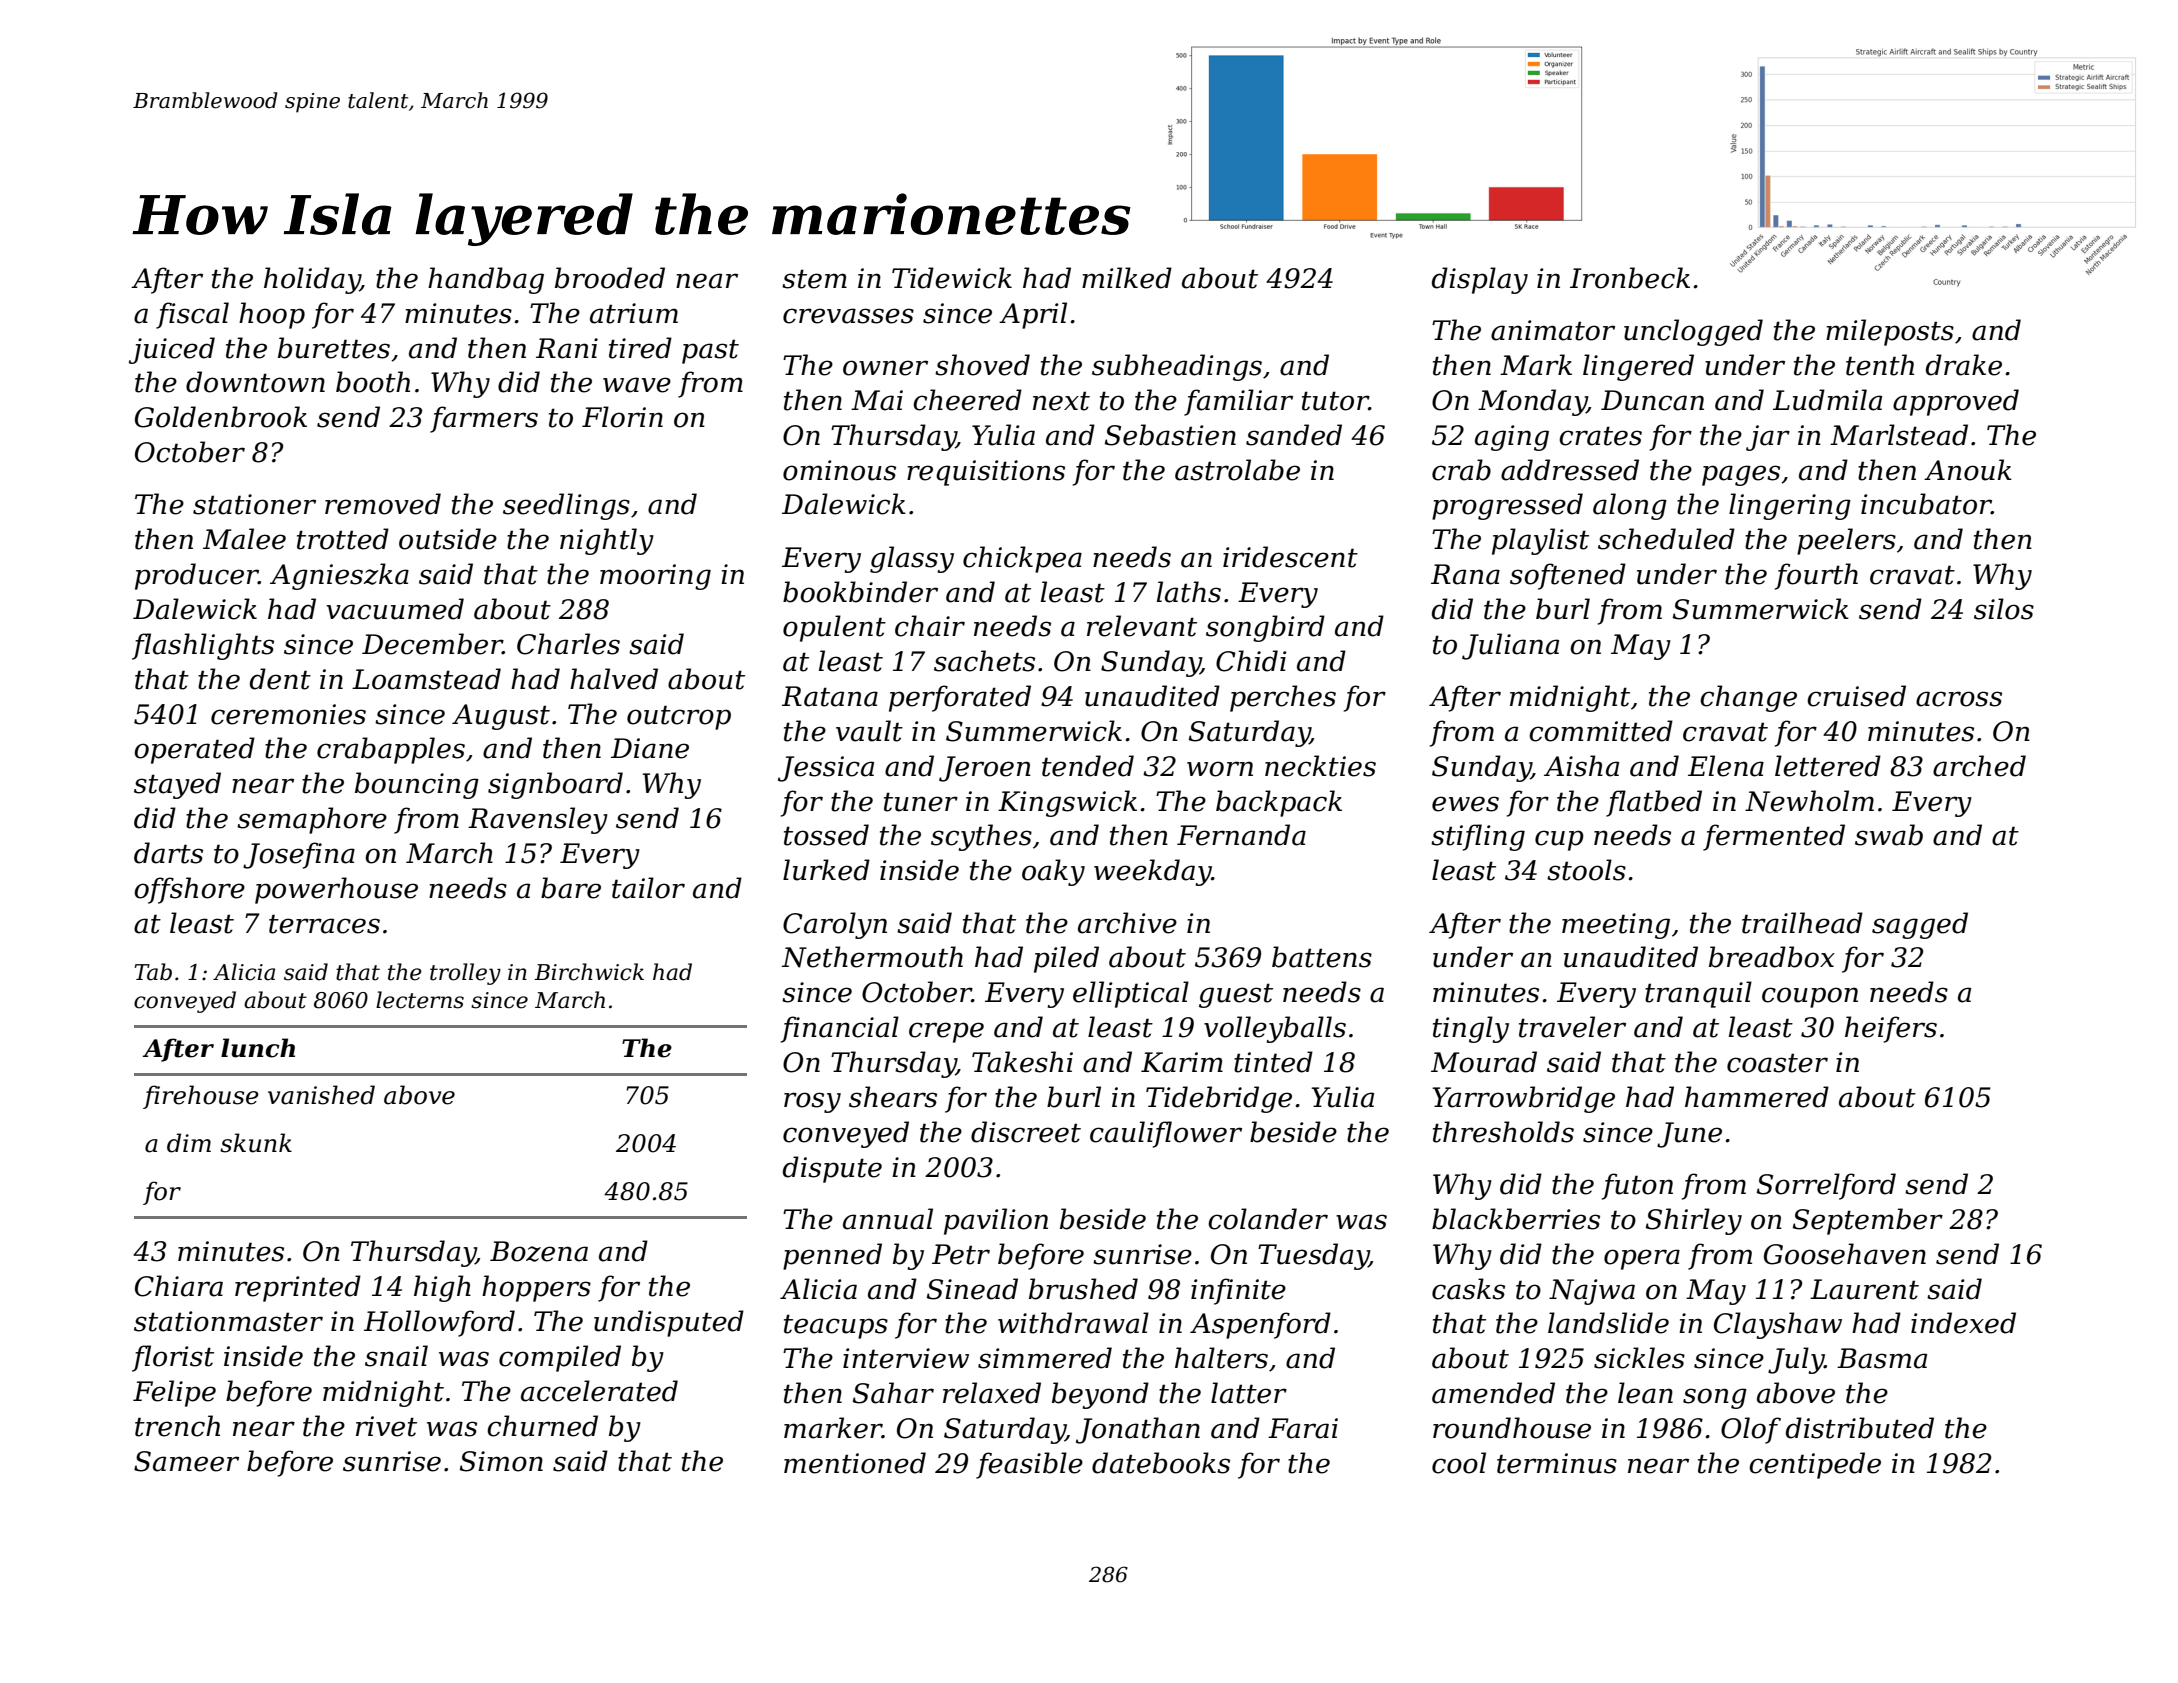 Image resolution: width=2178 pixels, height=1683 pixels. What do you see at coordinates (830, 696) in the screenshot?
I see `Ratana` at bounding box center [830, 696].
